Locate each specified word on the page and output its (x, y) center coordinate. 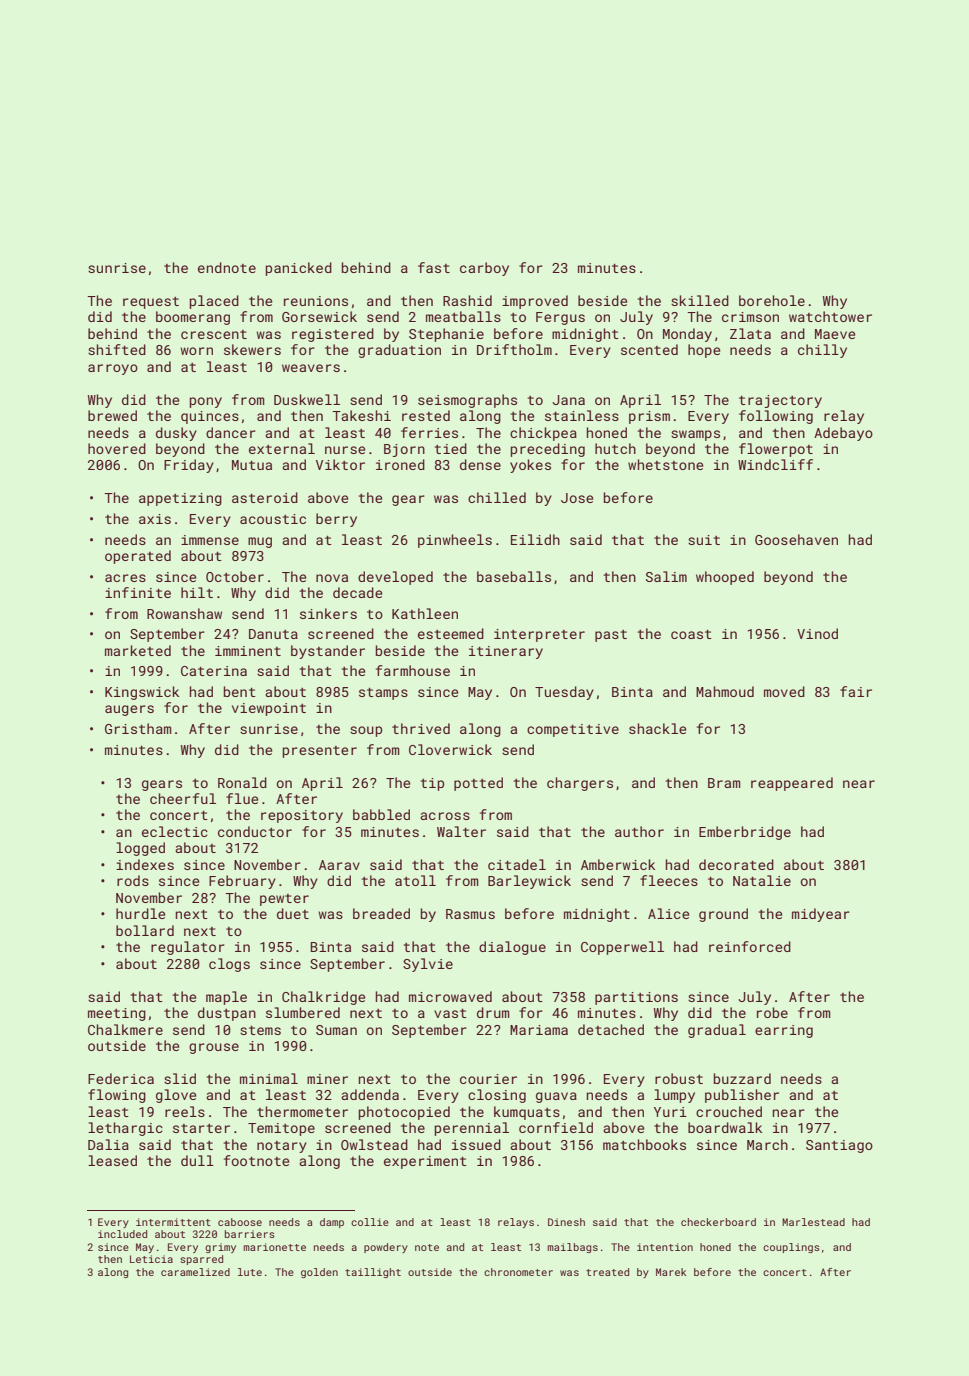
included (122, 1234)
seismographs (467, 401)
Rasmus (470, 914)
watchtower (830, 316)
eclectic (175, 831)
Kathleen (425, 613)
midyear (821, 915)
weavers (311, 368)
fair (856, 691)
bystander (328, 652)
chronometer (518, 1272)
